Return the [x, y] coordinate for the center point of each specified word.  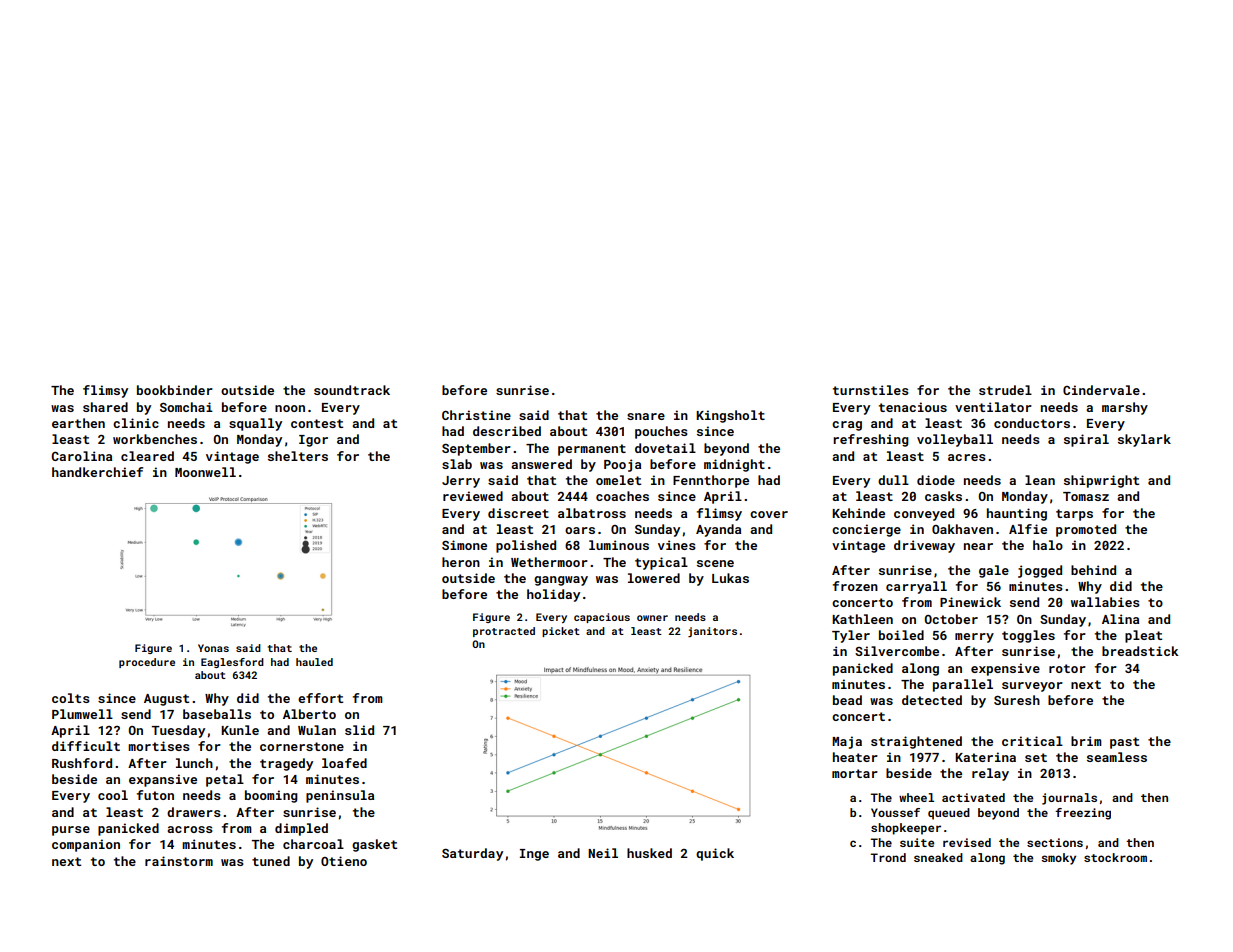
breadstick [1140, 651]
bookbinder [175, 390]
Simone [464, 545]
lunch [194, 763]
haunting [1017, 514]
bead [847, 700]
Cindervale [1101, 390]
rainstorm [179, 861]
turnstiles [871, 390]
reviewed [473, 496]
